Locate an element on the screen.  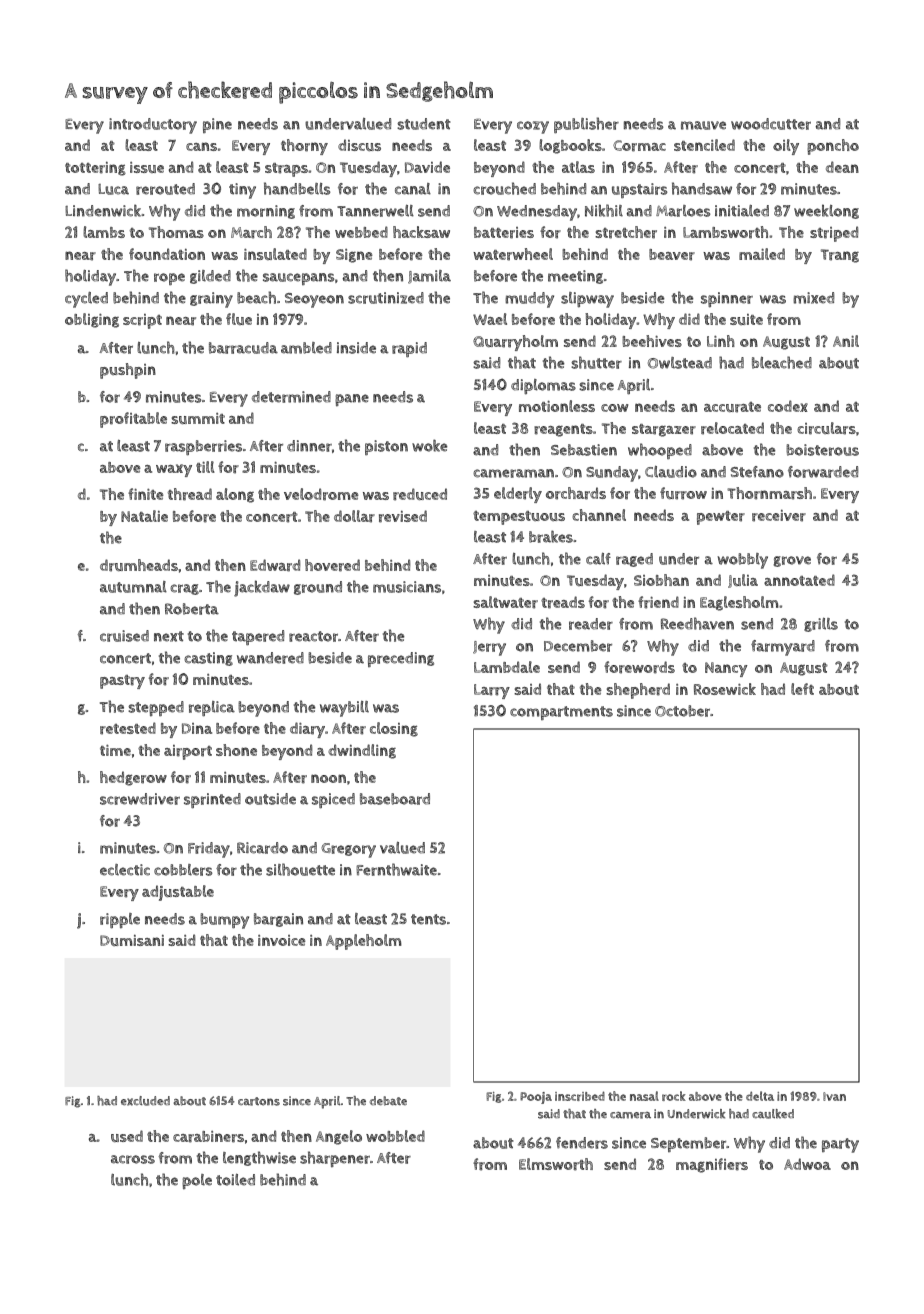
left is located at coordinates (802, 689).
